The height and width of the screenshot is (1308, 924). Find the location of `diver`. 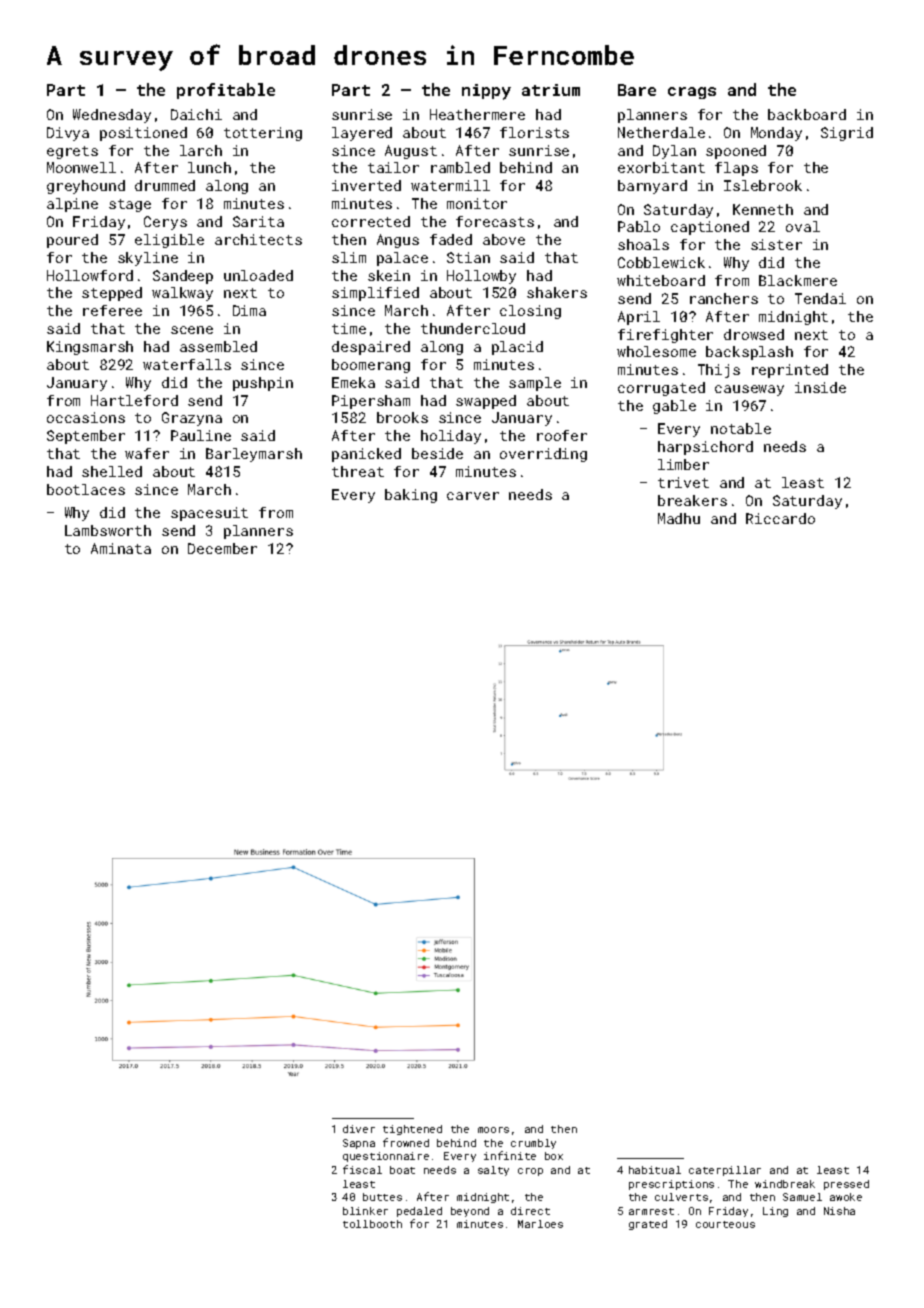

diver is located at coordinates (359, 1129).
